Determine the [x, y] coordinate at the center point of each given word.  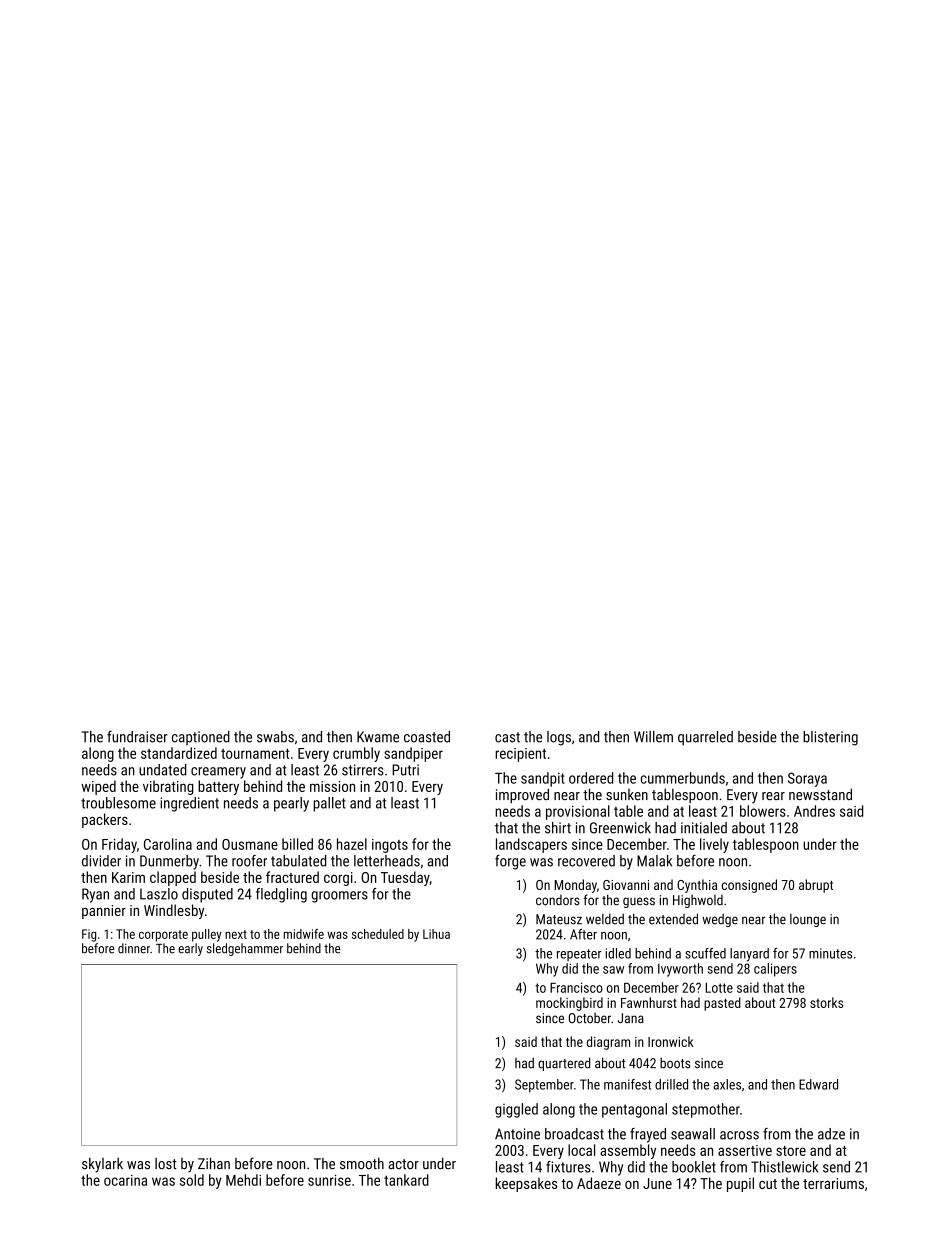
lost [166, 1164]
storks [826, 1002]
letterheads [387, 861]
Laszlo [159, 894]
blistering [830, 738]
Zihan [214, 1163]
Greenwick [620, 828]
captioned [201, 738]
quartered [564, 1064]
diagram [608, 1043]
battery [218, 787]
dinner [134, 948]
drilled [671, 1084]
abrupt [816, 886]
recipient [520, 755]
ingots [390, 846]
